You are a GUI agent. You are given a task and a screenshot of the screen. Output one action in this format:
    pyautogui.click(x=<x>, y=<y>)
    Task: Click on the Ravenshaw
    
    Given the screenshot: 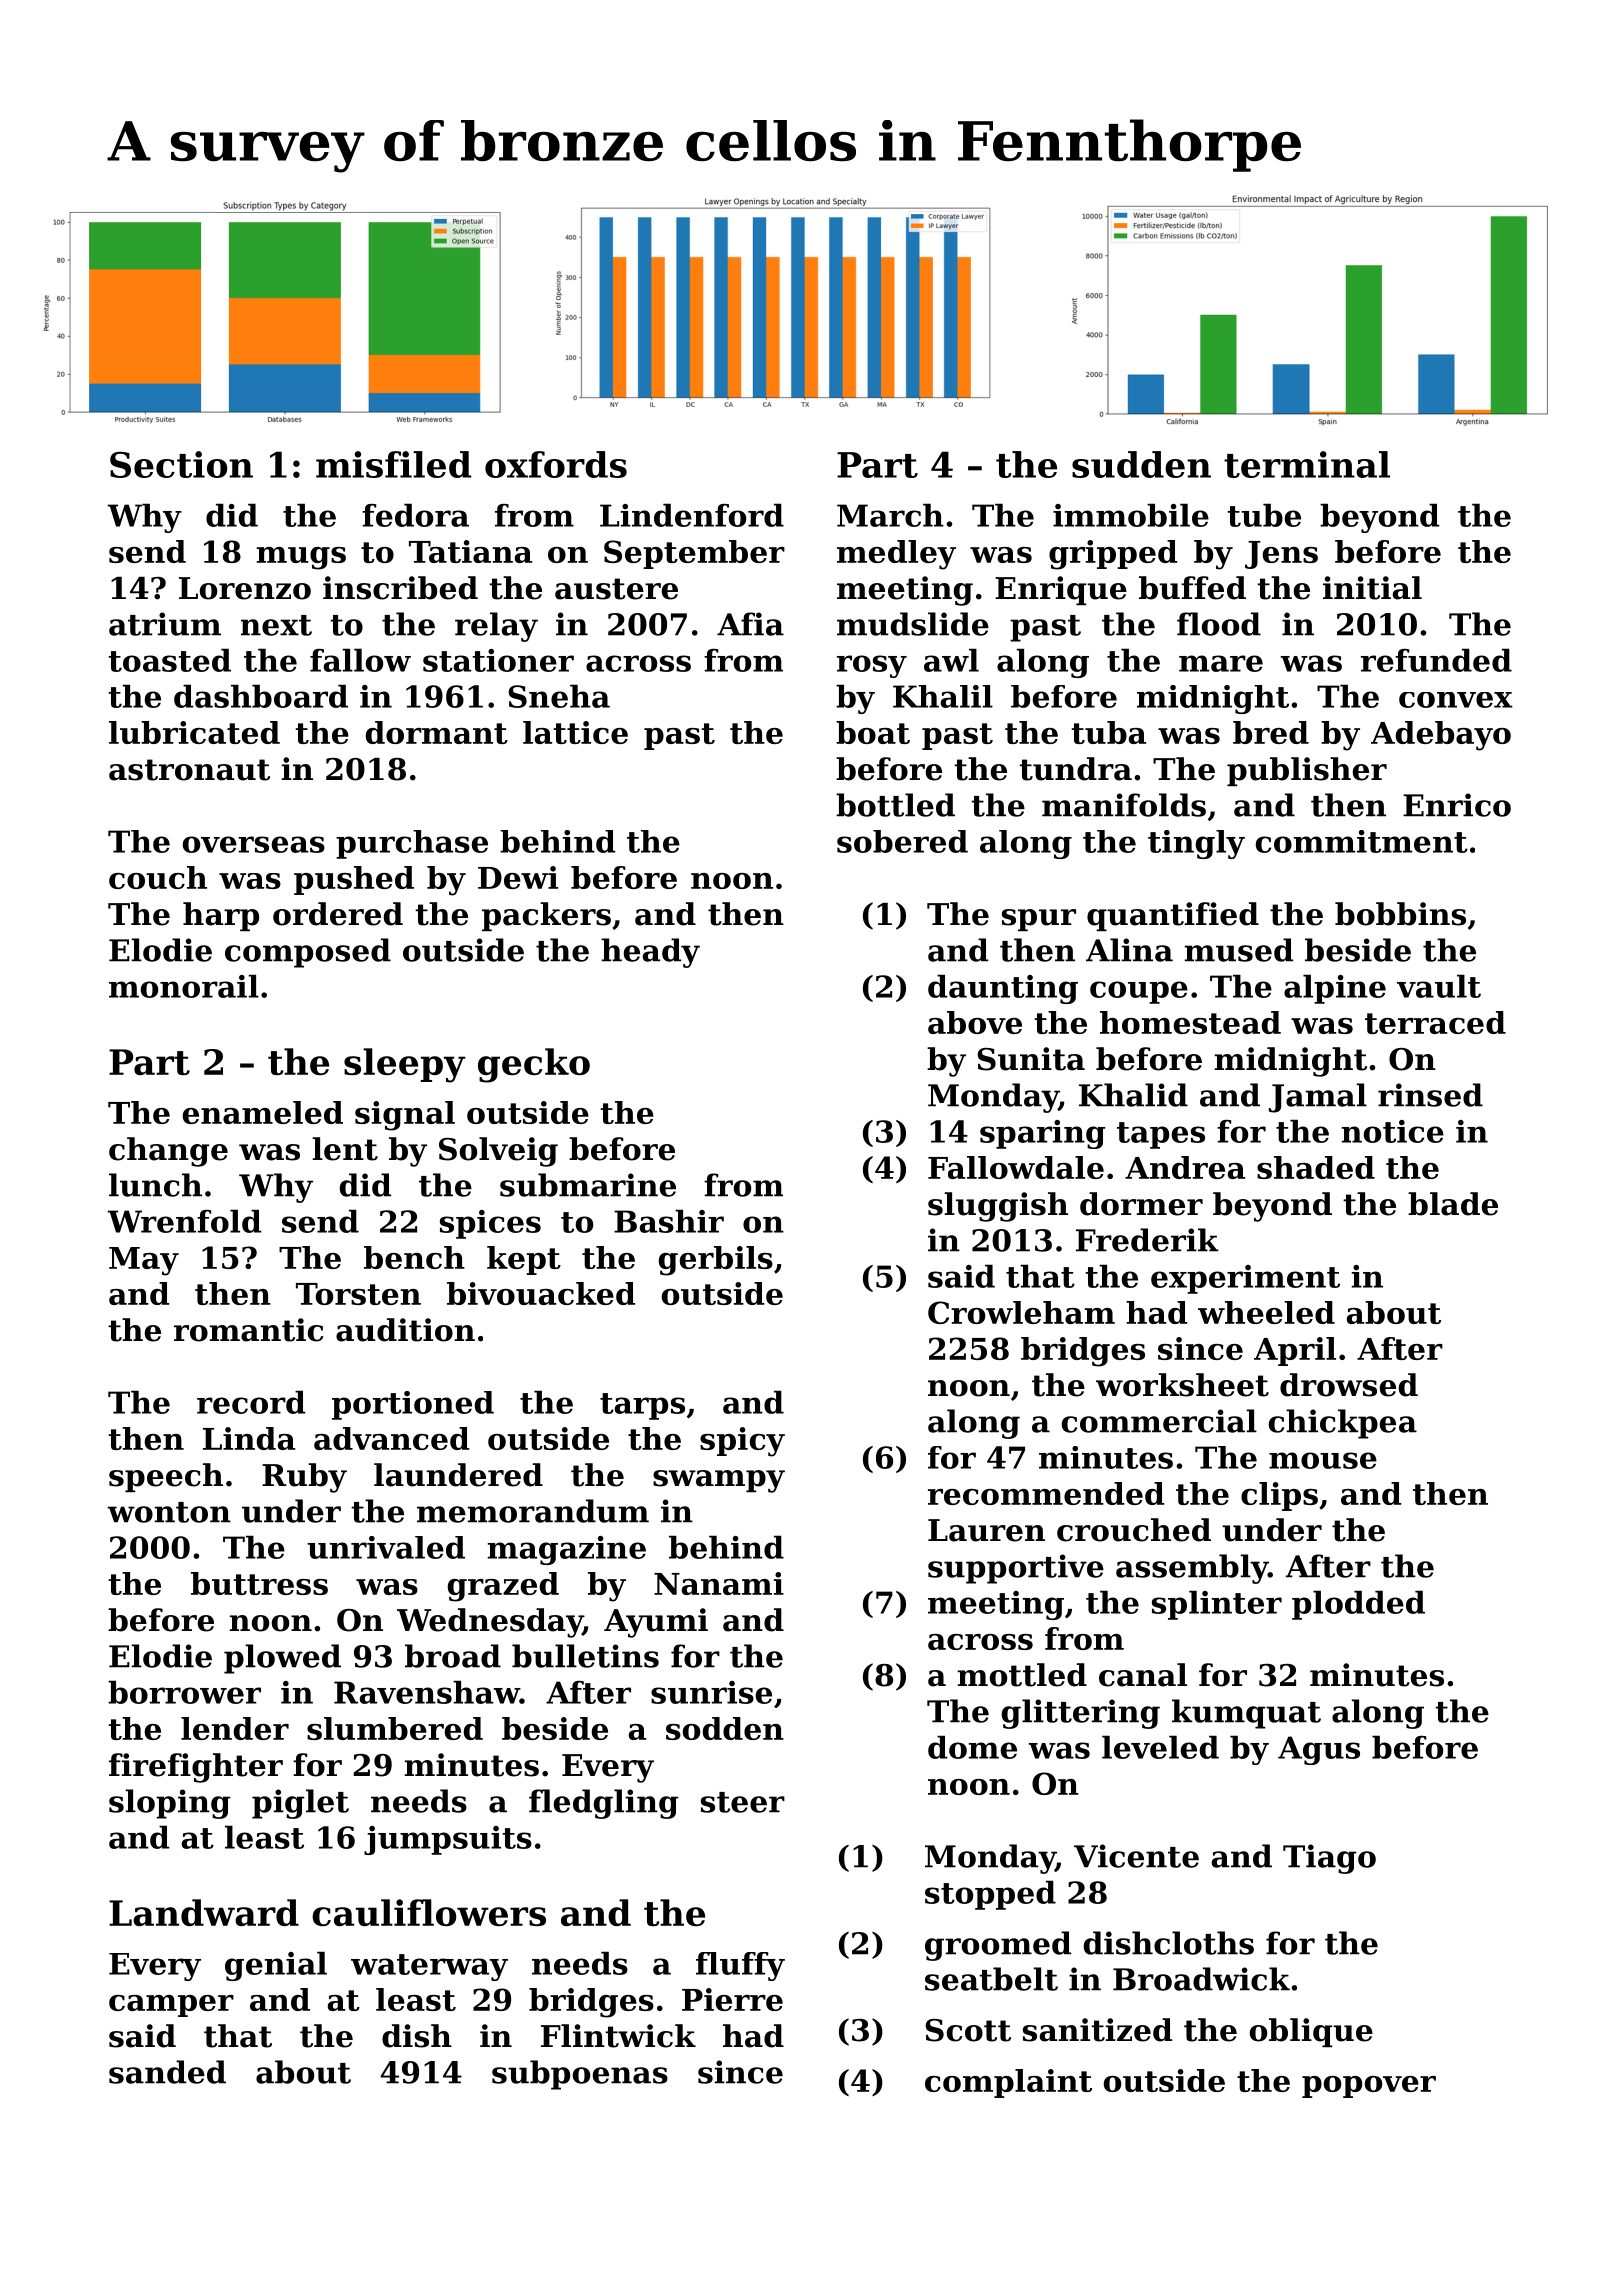 What is the action you would take?
    pyautogui.click(x=427, y=1692)
